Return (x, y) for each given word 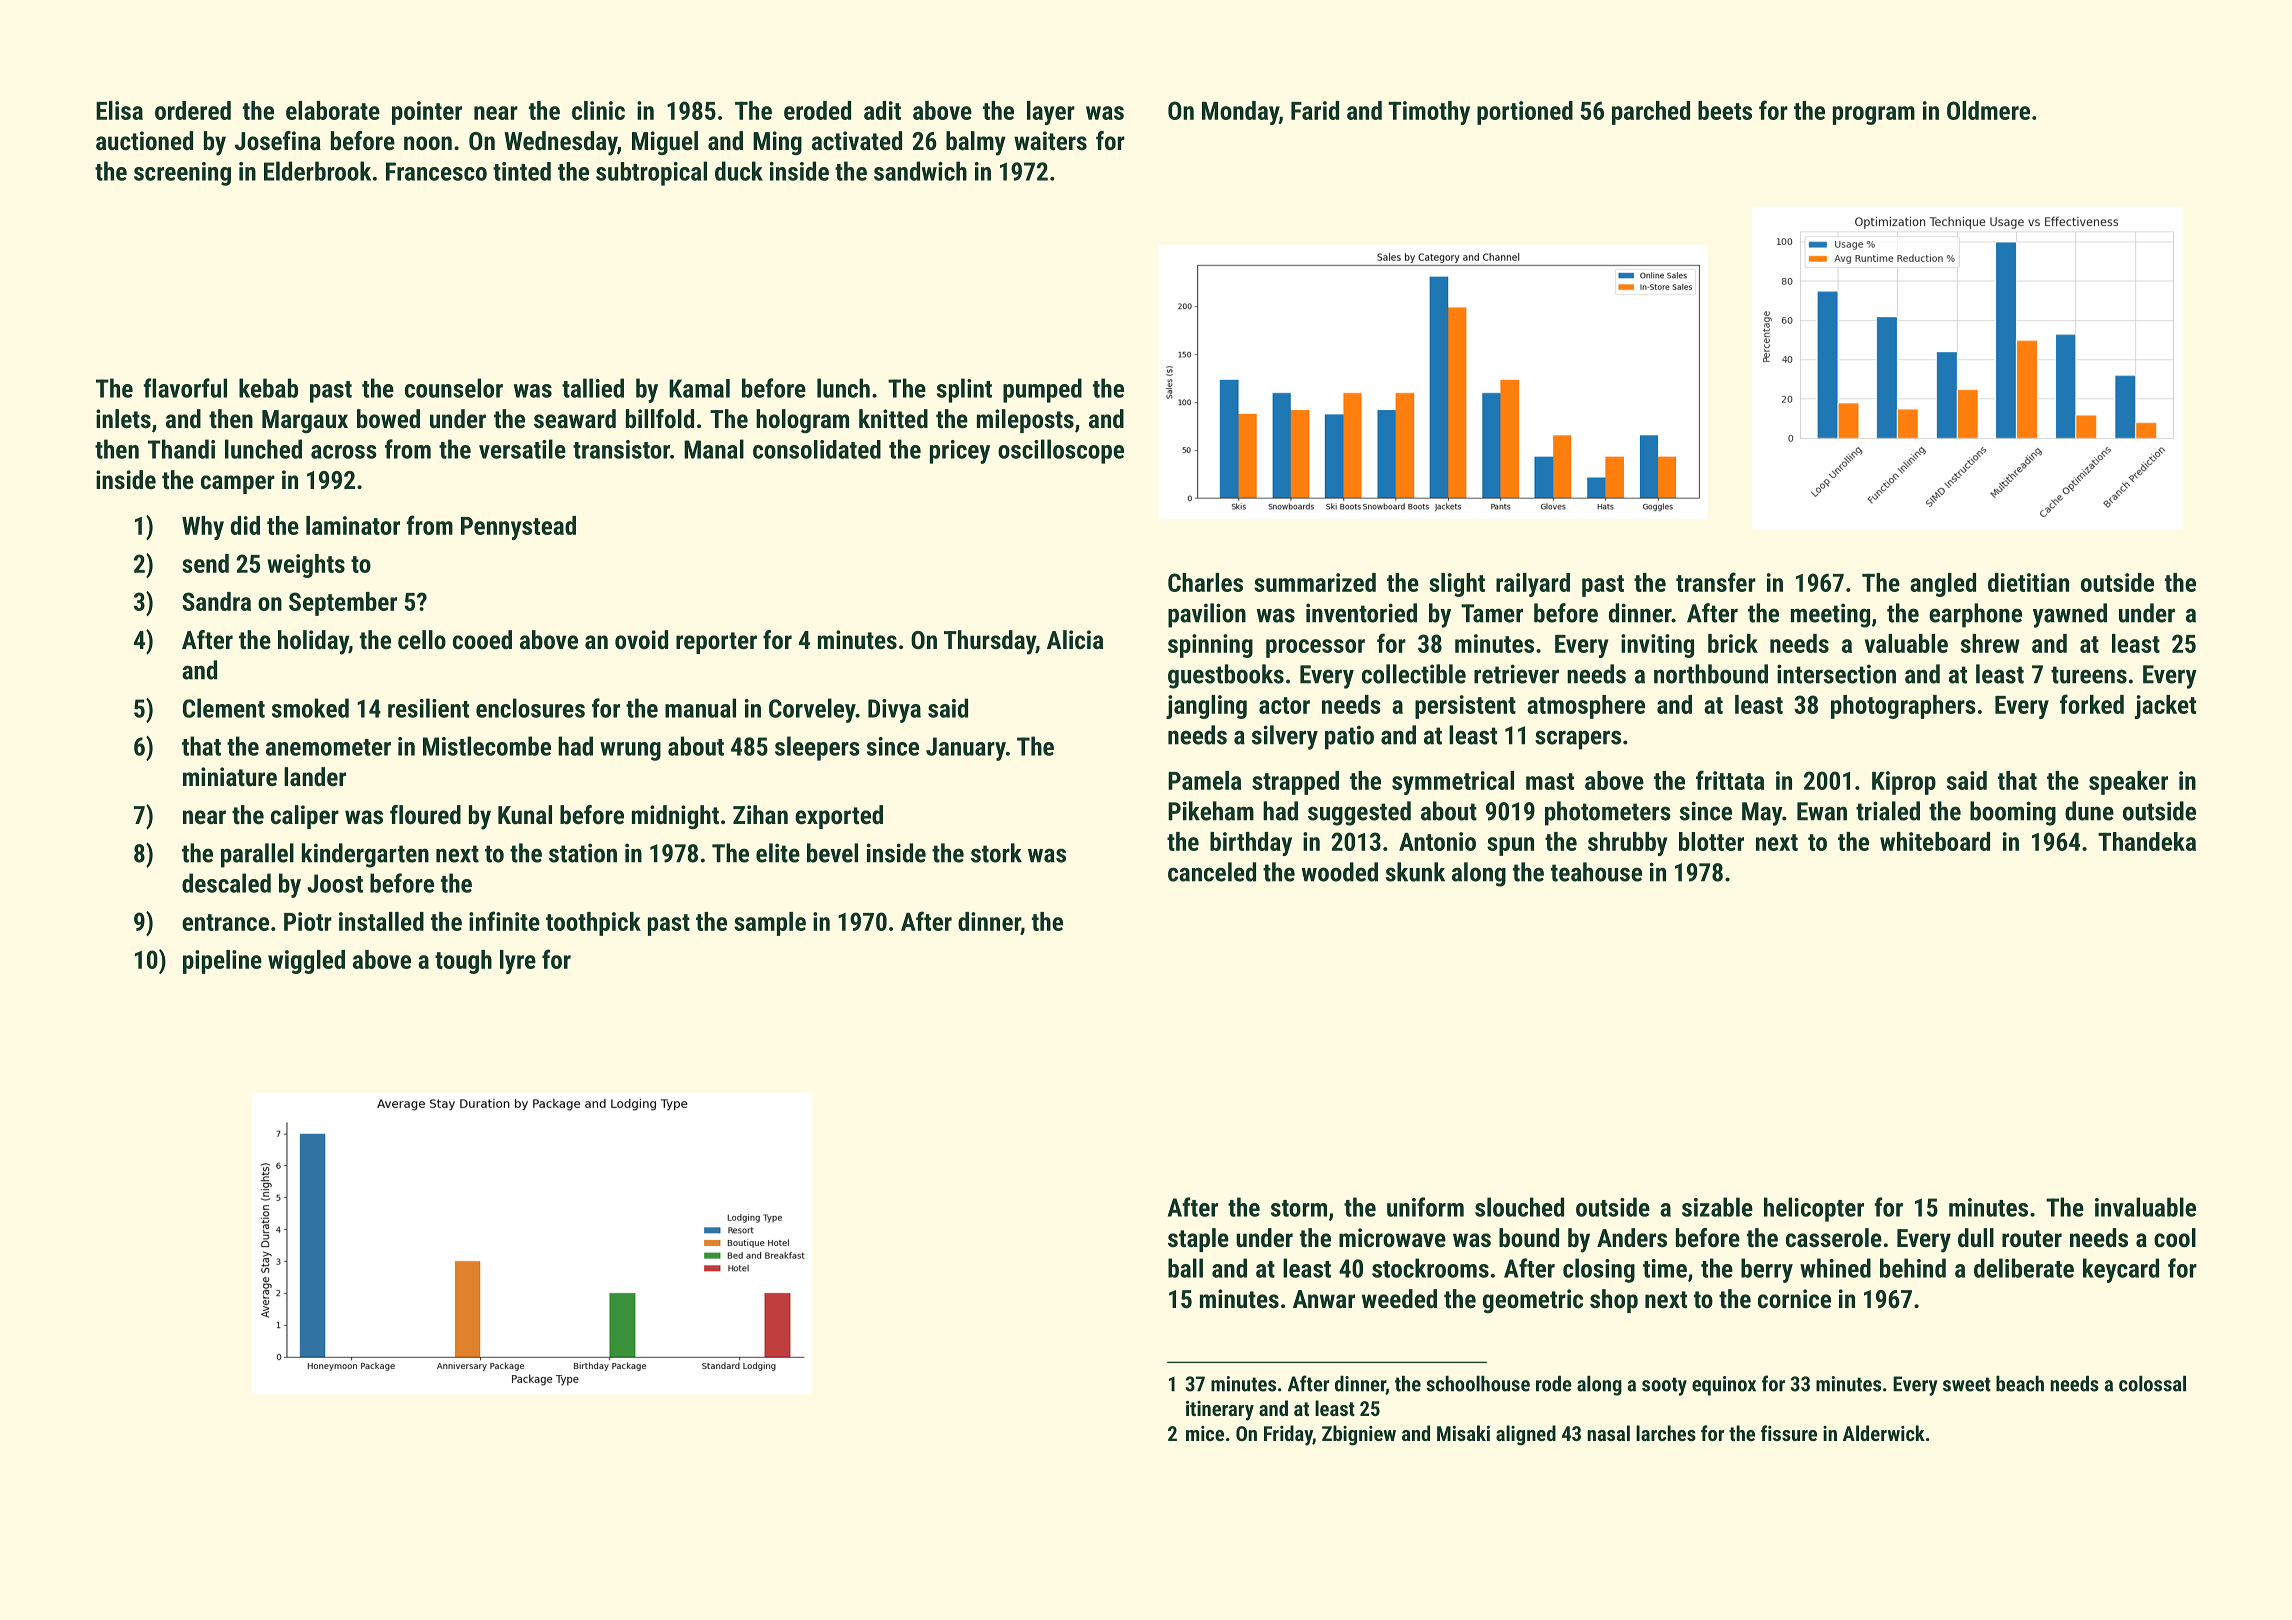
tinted (522, 171)
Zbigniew (1359, 1435)
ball (1185, 1268)
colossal (2152, 1384)
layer (1051, 113)
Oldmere (1988, 110)
